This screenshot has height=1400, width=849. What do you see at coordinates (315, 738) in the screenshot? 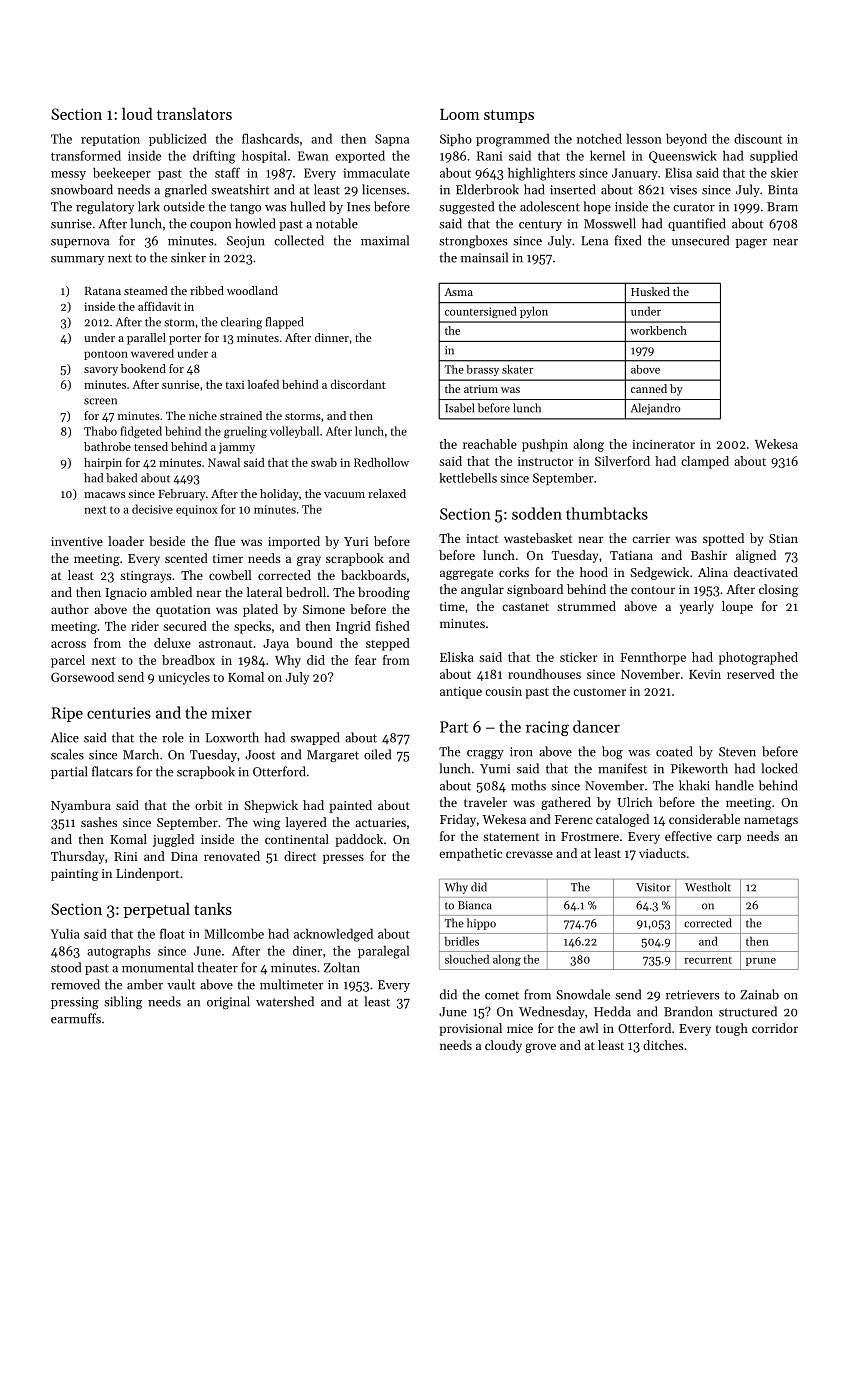
I see `swapped` at bounding box center [315, 738].
